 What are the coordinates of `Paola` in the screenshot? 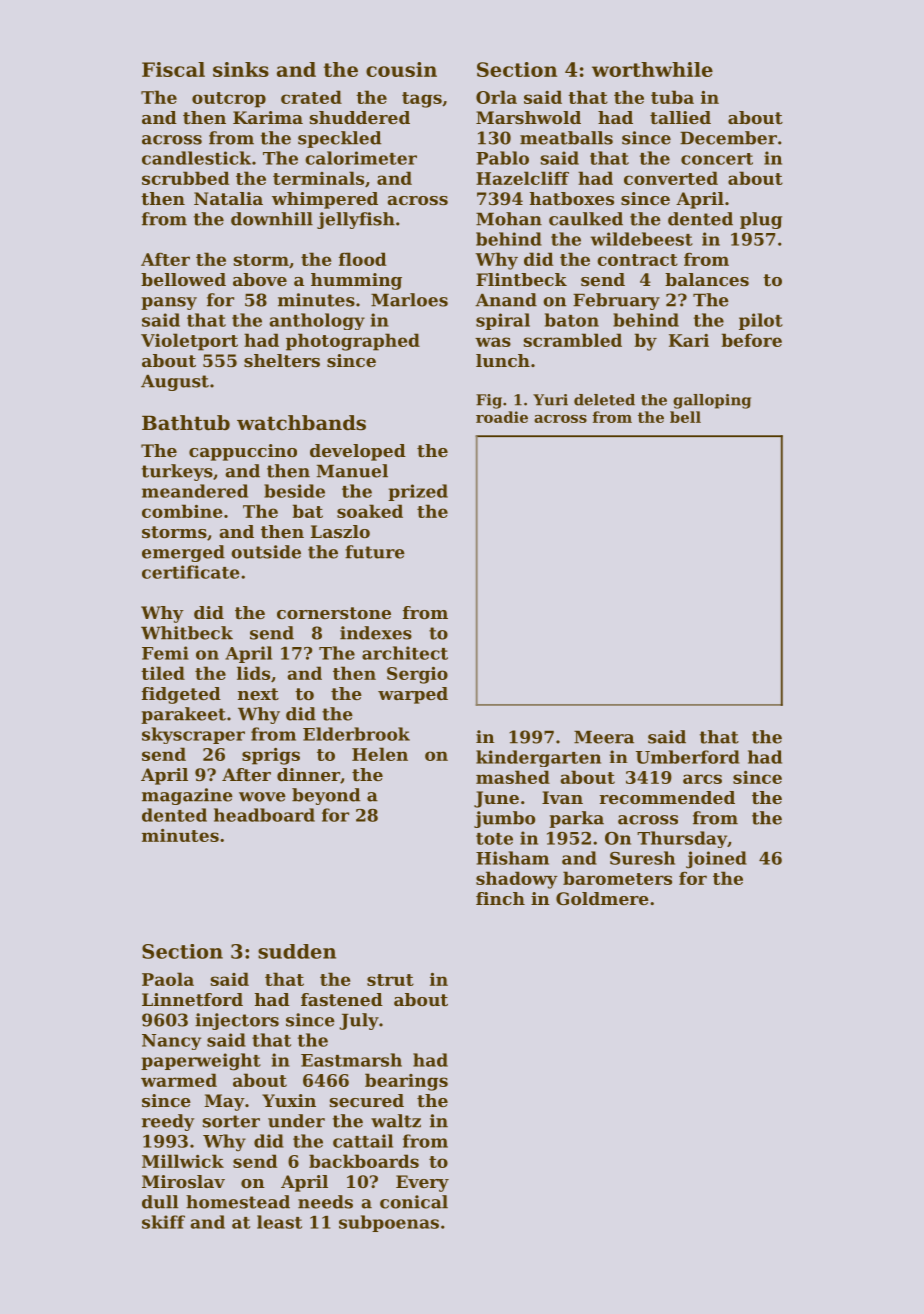 It's located at (168, 979).
